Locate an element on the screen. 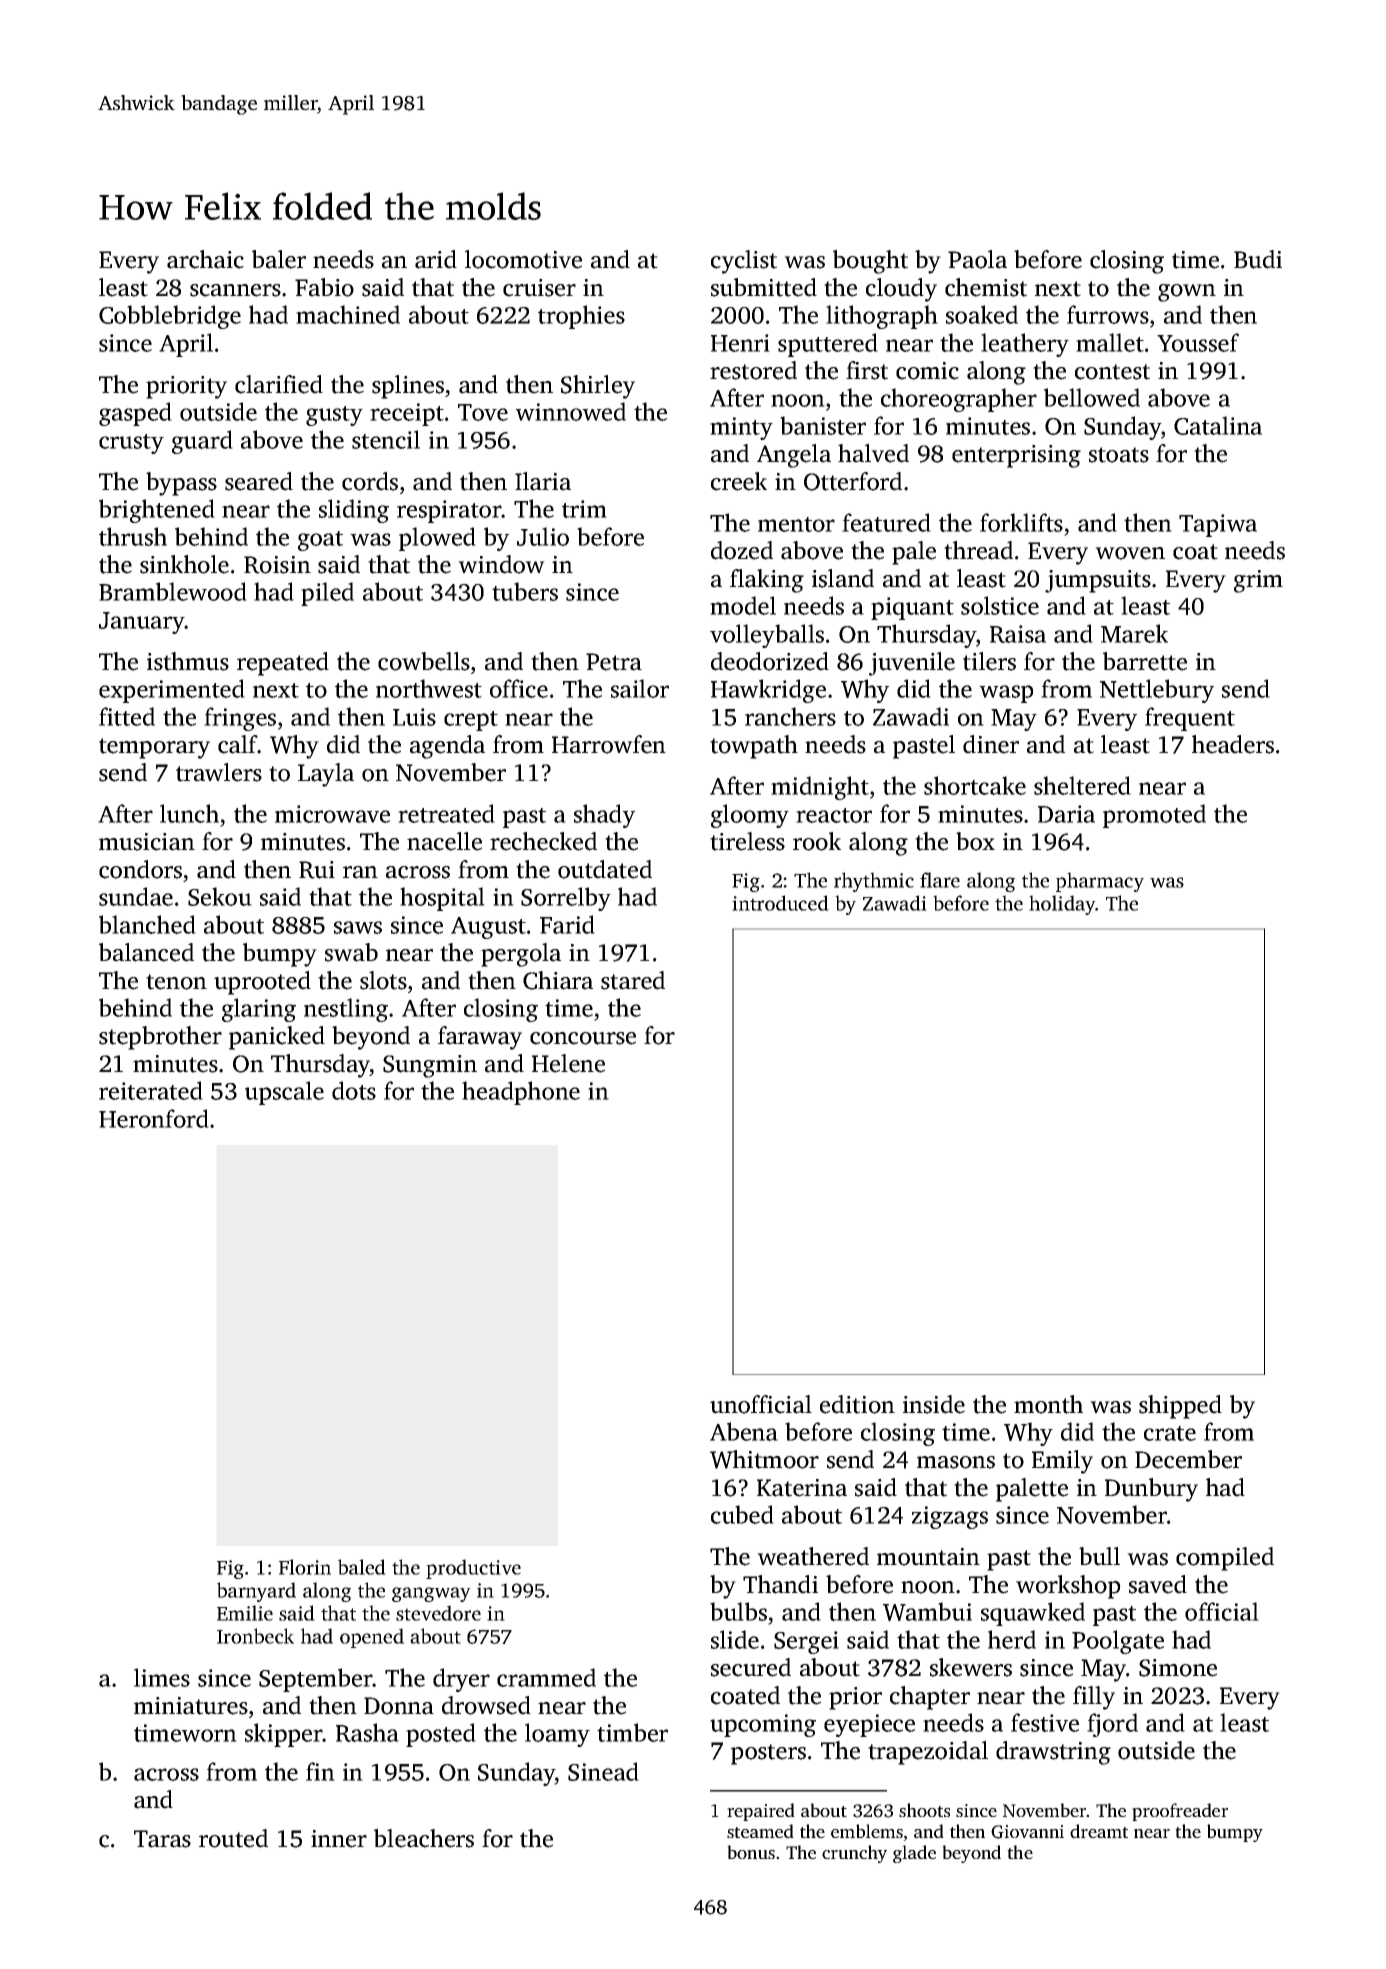  secured is located at coordinates (751, 1667).
